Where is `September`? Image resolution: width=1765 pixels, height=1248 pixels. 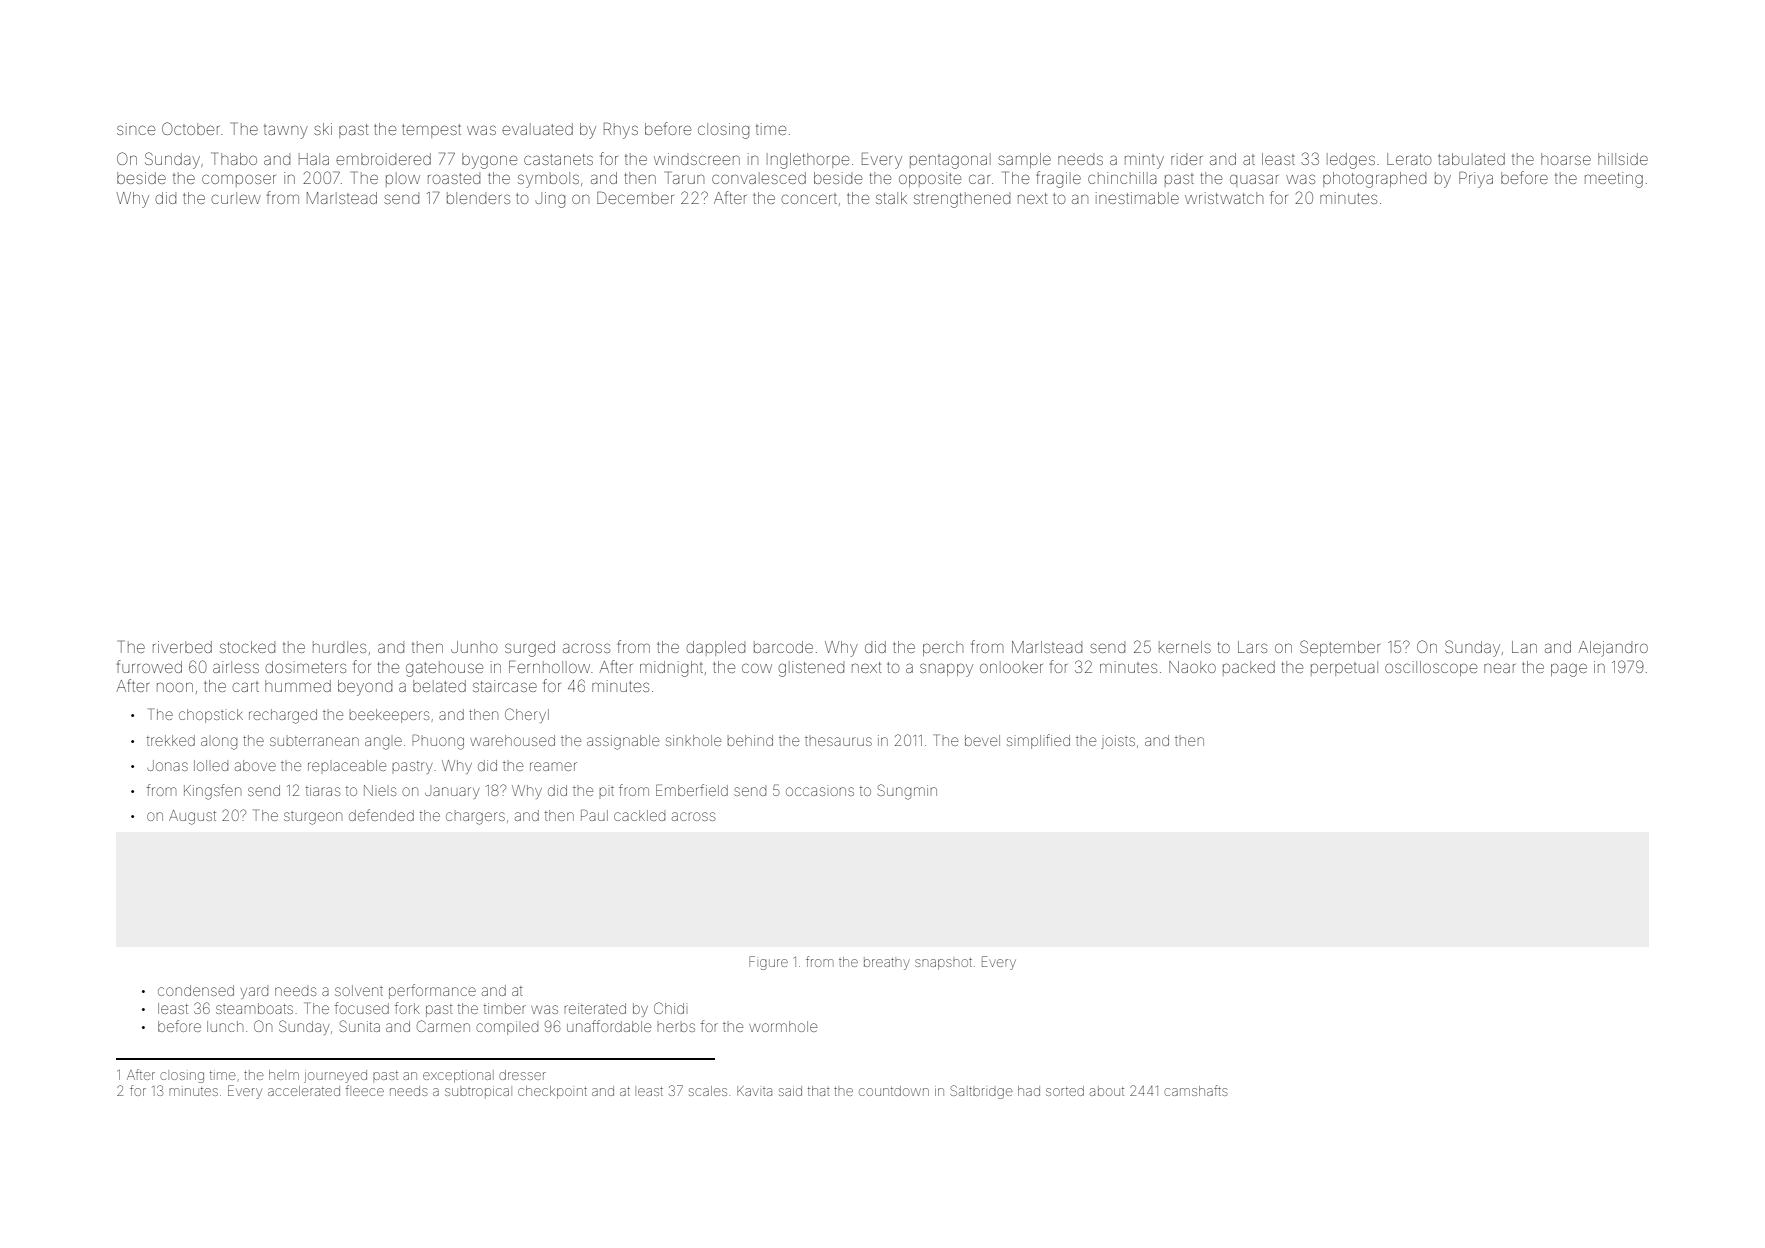 September is located at coordinates (1340, 648).
